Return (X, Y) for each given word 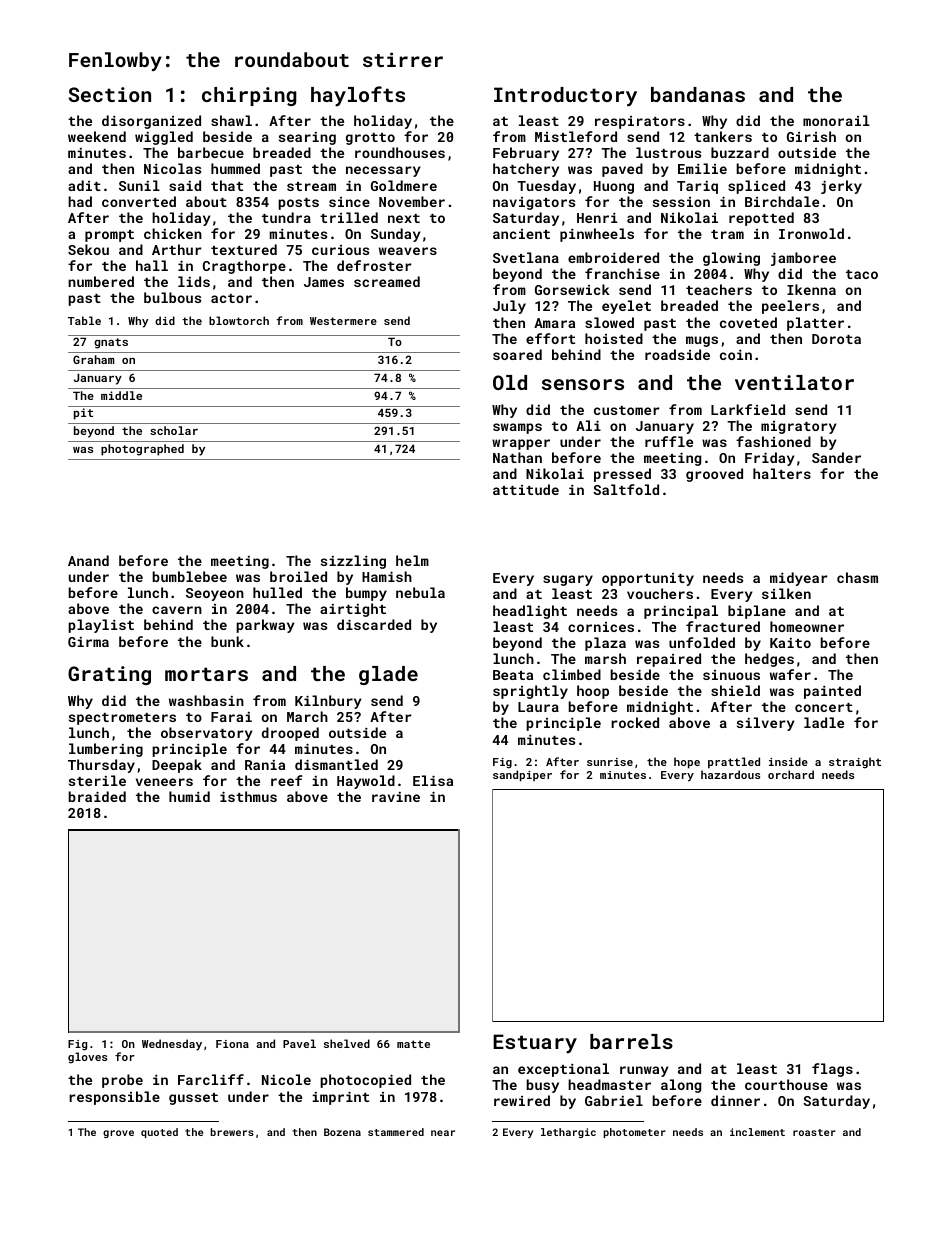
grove (118, 1134)
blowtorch (239, 320)
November (412, 201)
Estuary (535, 1044)
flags (832, 1070)
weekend (97, 136)
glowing (731, 259)
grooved (714, 475)
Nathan (517, 457)
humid (189, 796)
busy (543, 1086)
